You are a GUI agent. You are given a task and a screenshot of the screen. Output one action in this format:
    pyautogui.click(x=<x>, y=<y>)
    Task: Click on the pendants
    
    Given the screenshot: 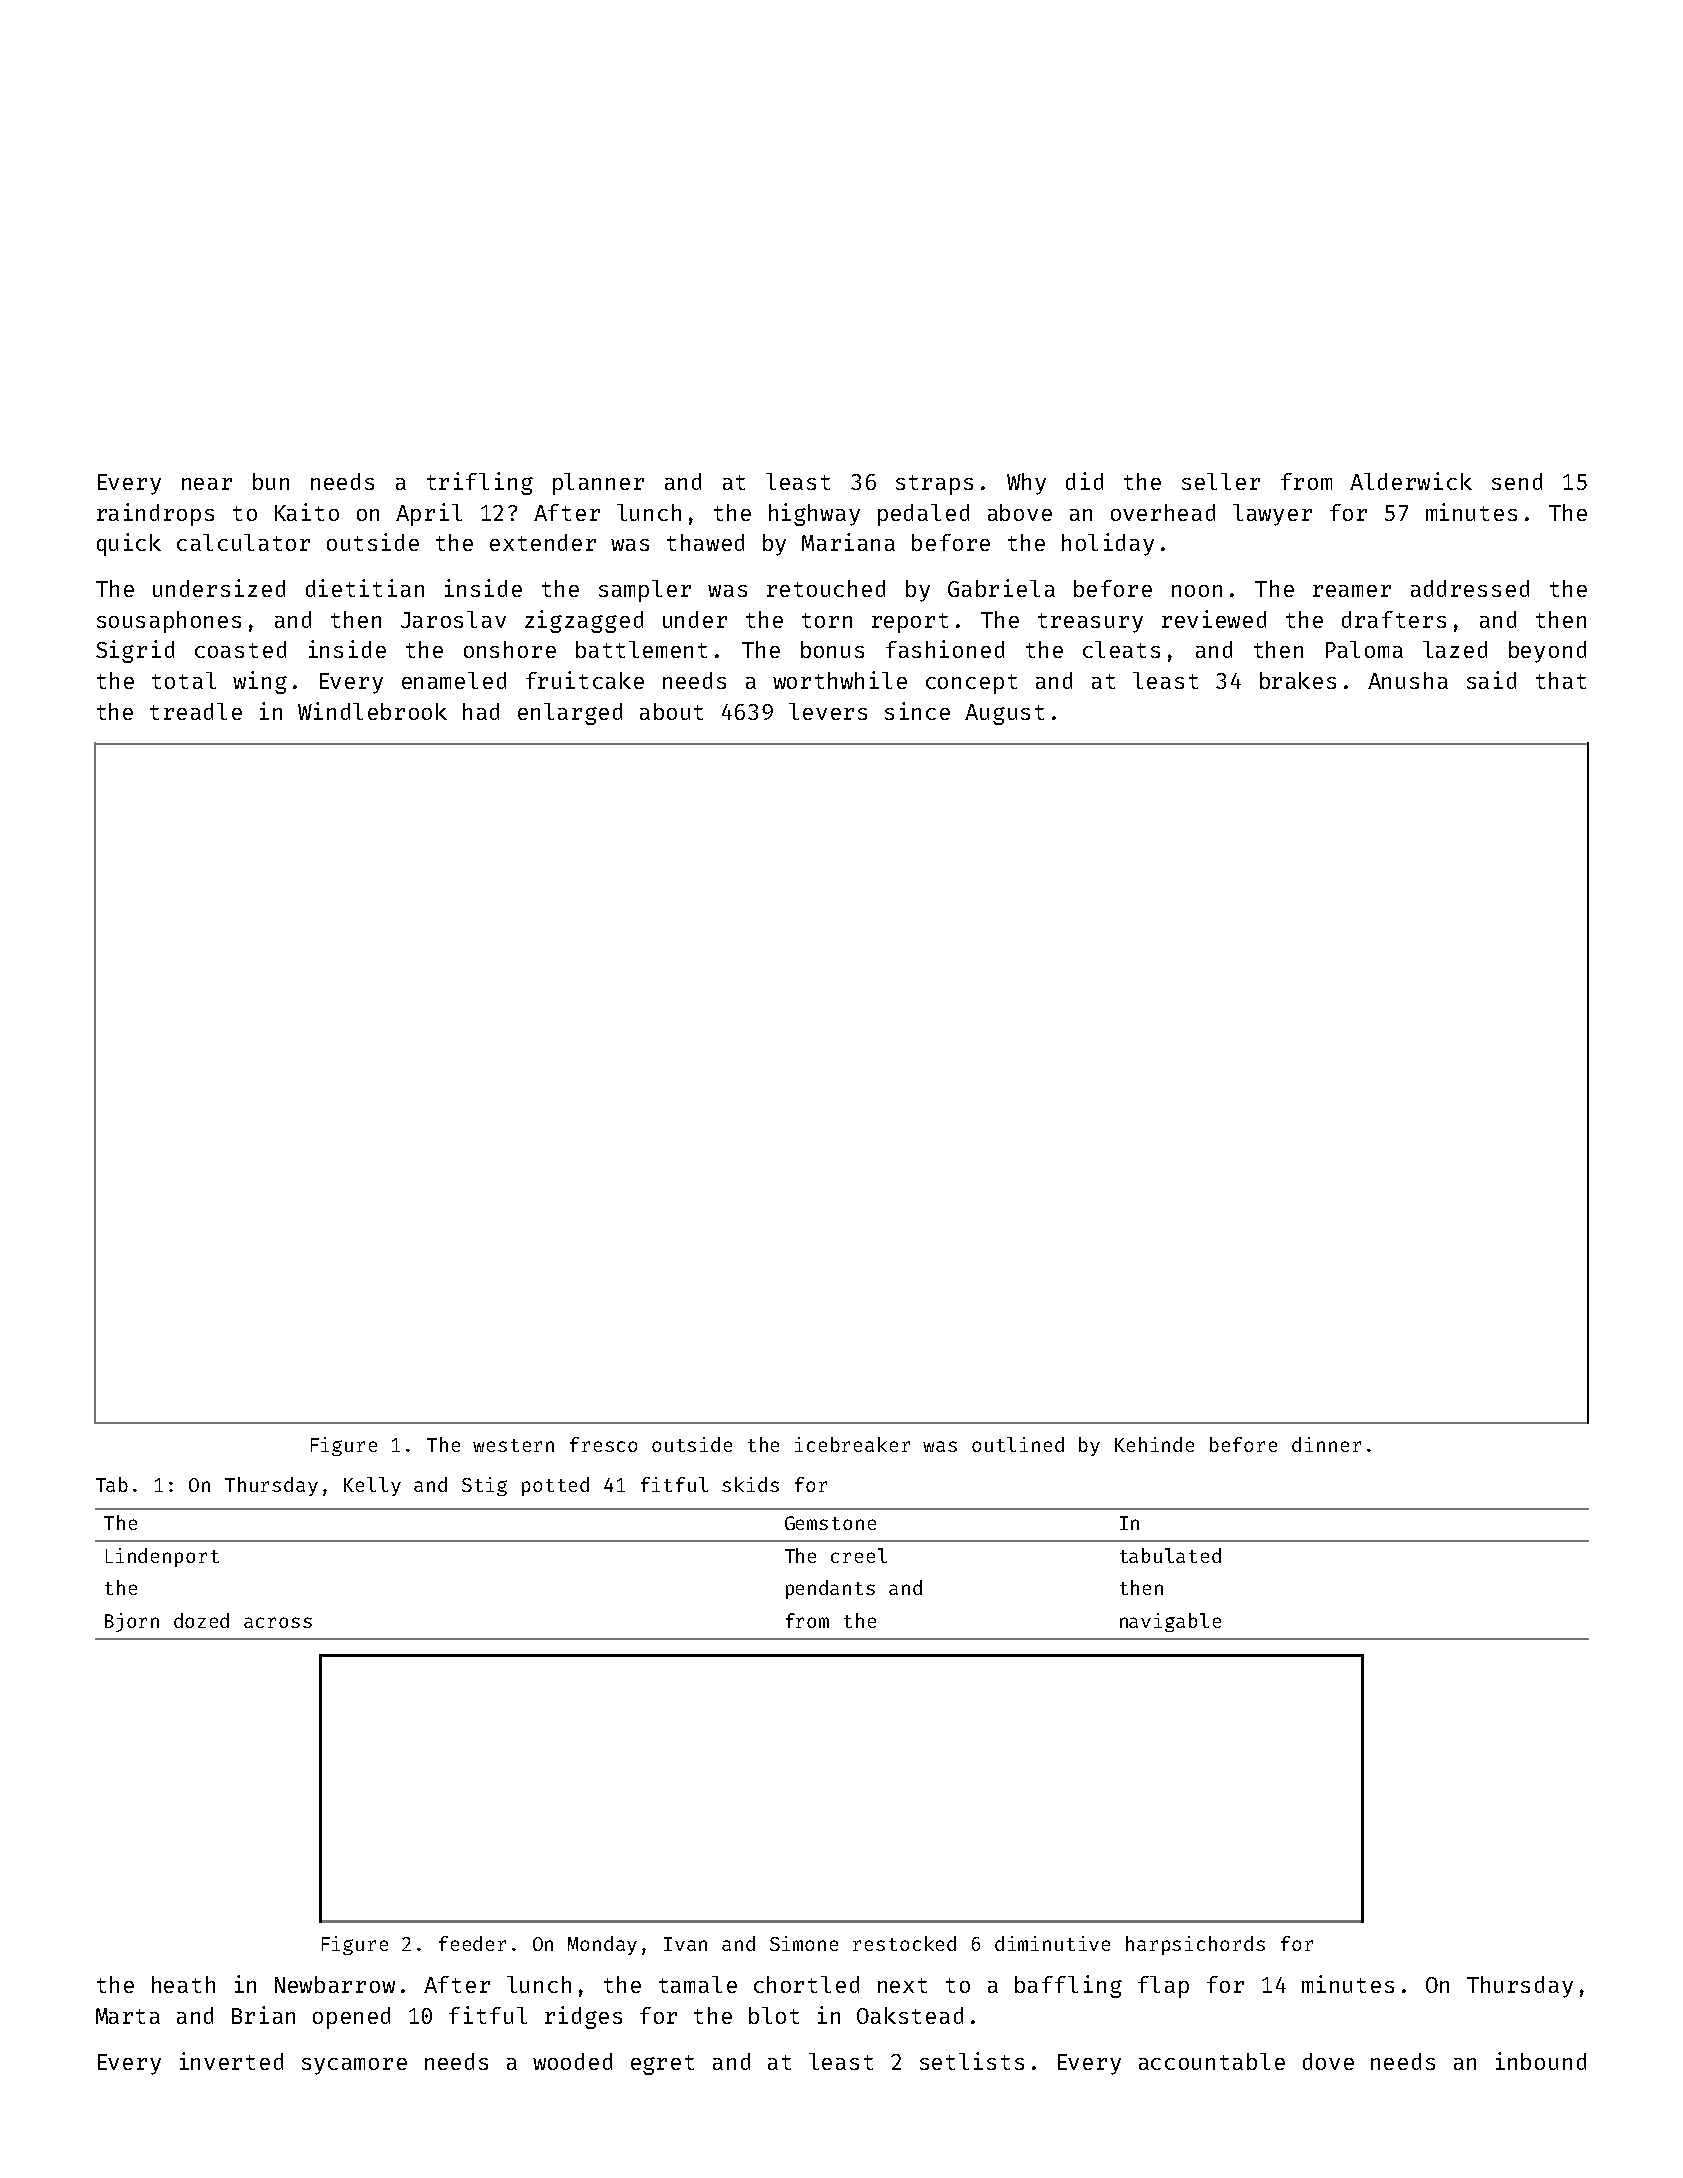 What is the action you would take?
    pyautogui.click(x=830, y=1589)
